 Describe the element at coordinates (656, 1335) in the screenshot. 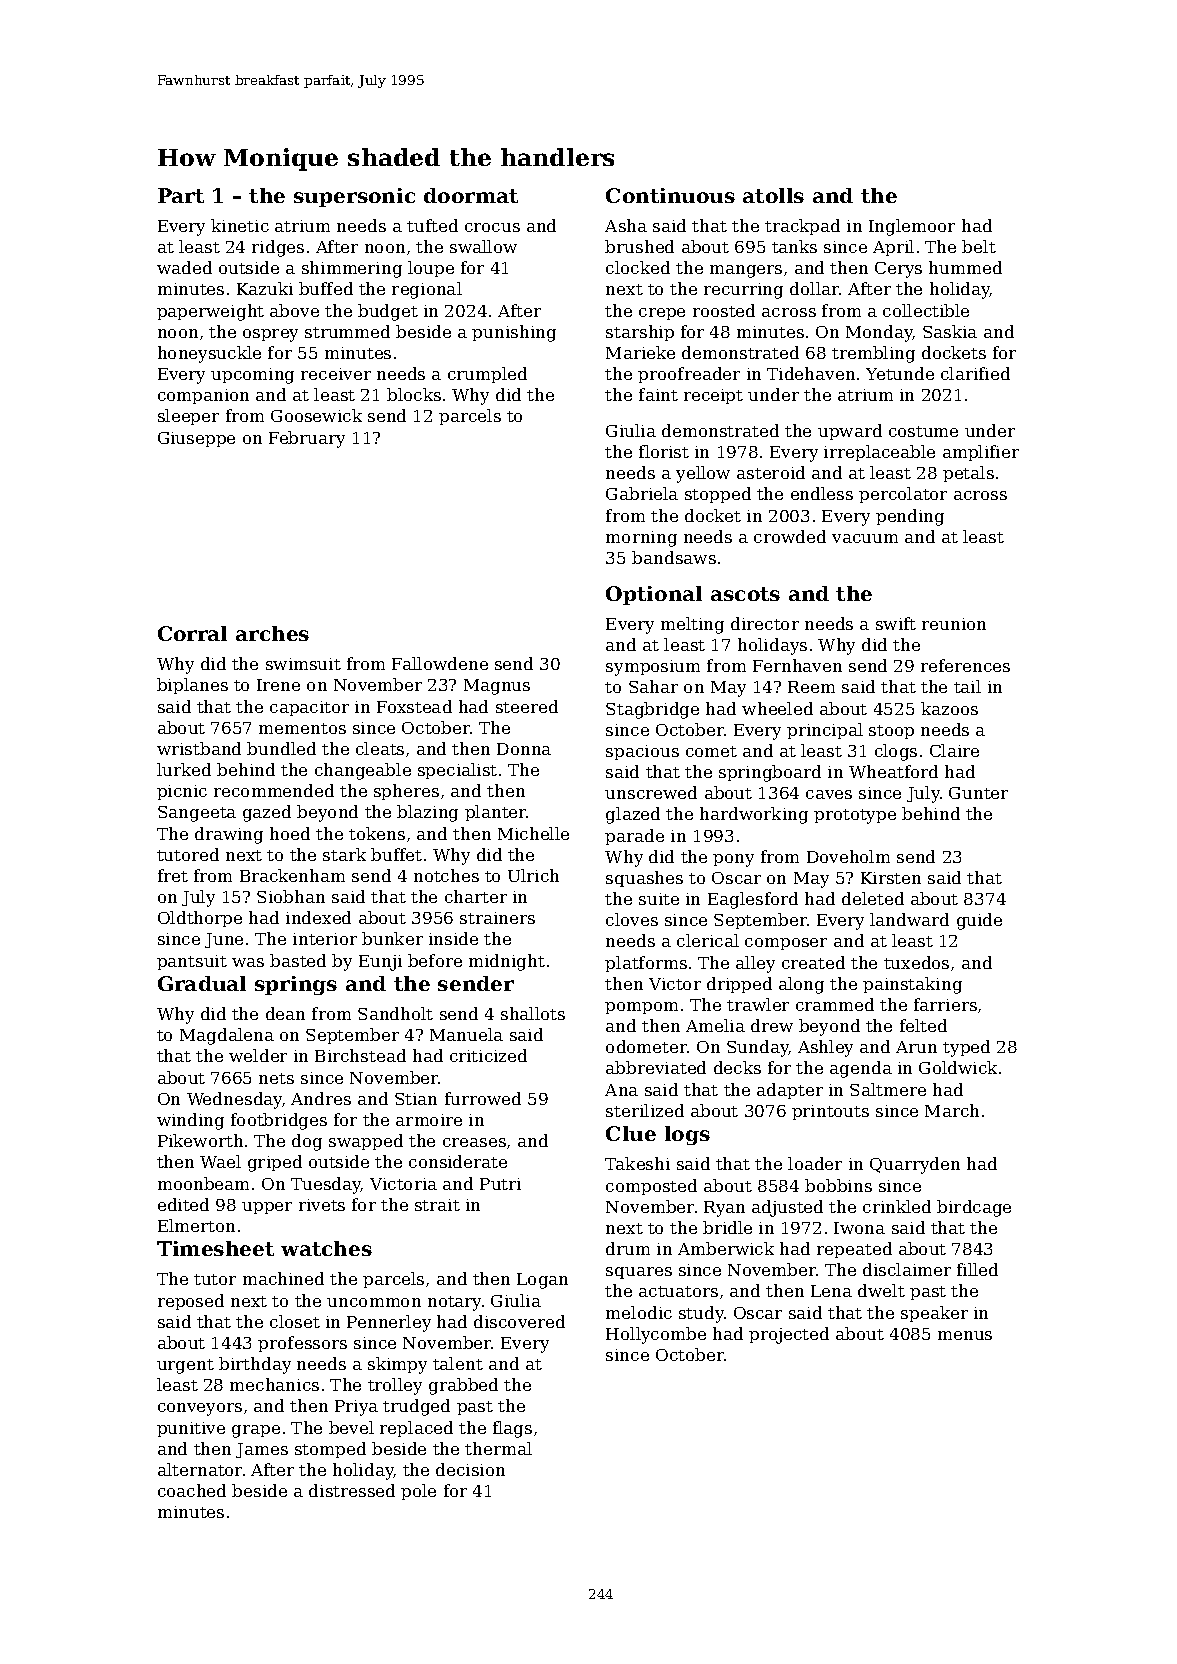

I see `Hollycombe` at that location.
